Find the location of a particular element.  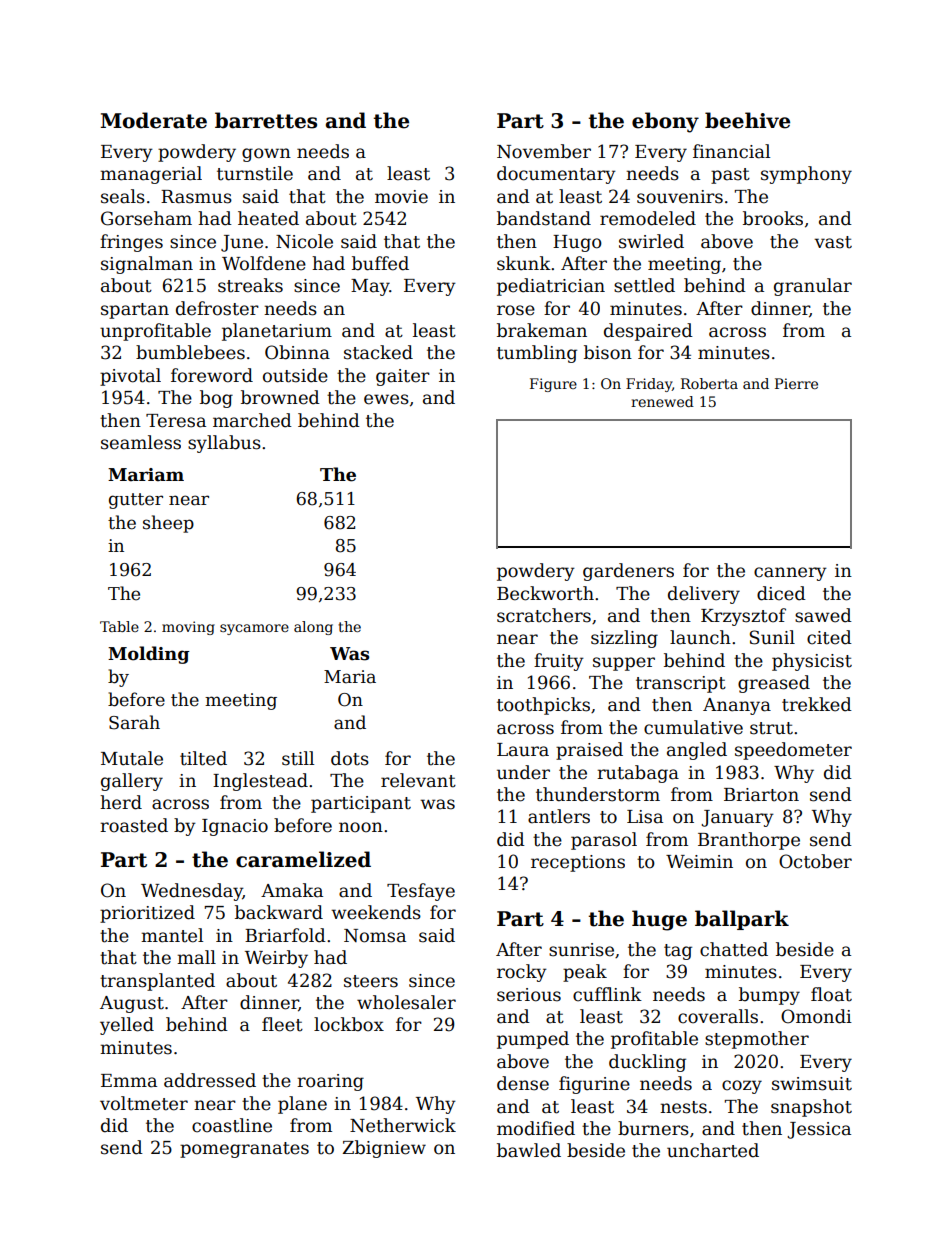

signalman is located at coordinates (147, 265).
